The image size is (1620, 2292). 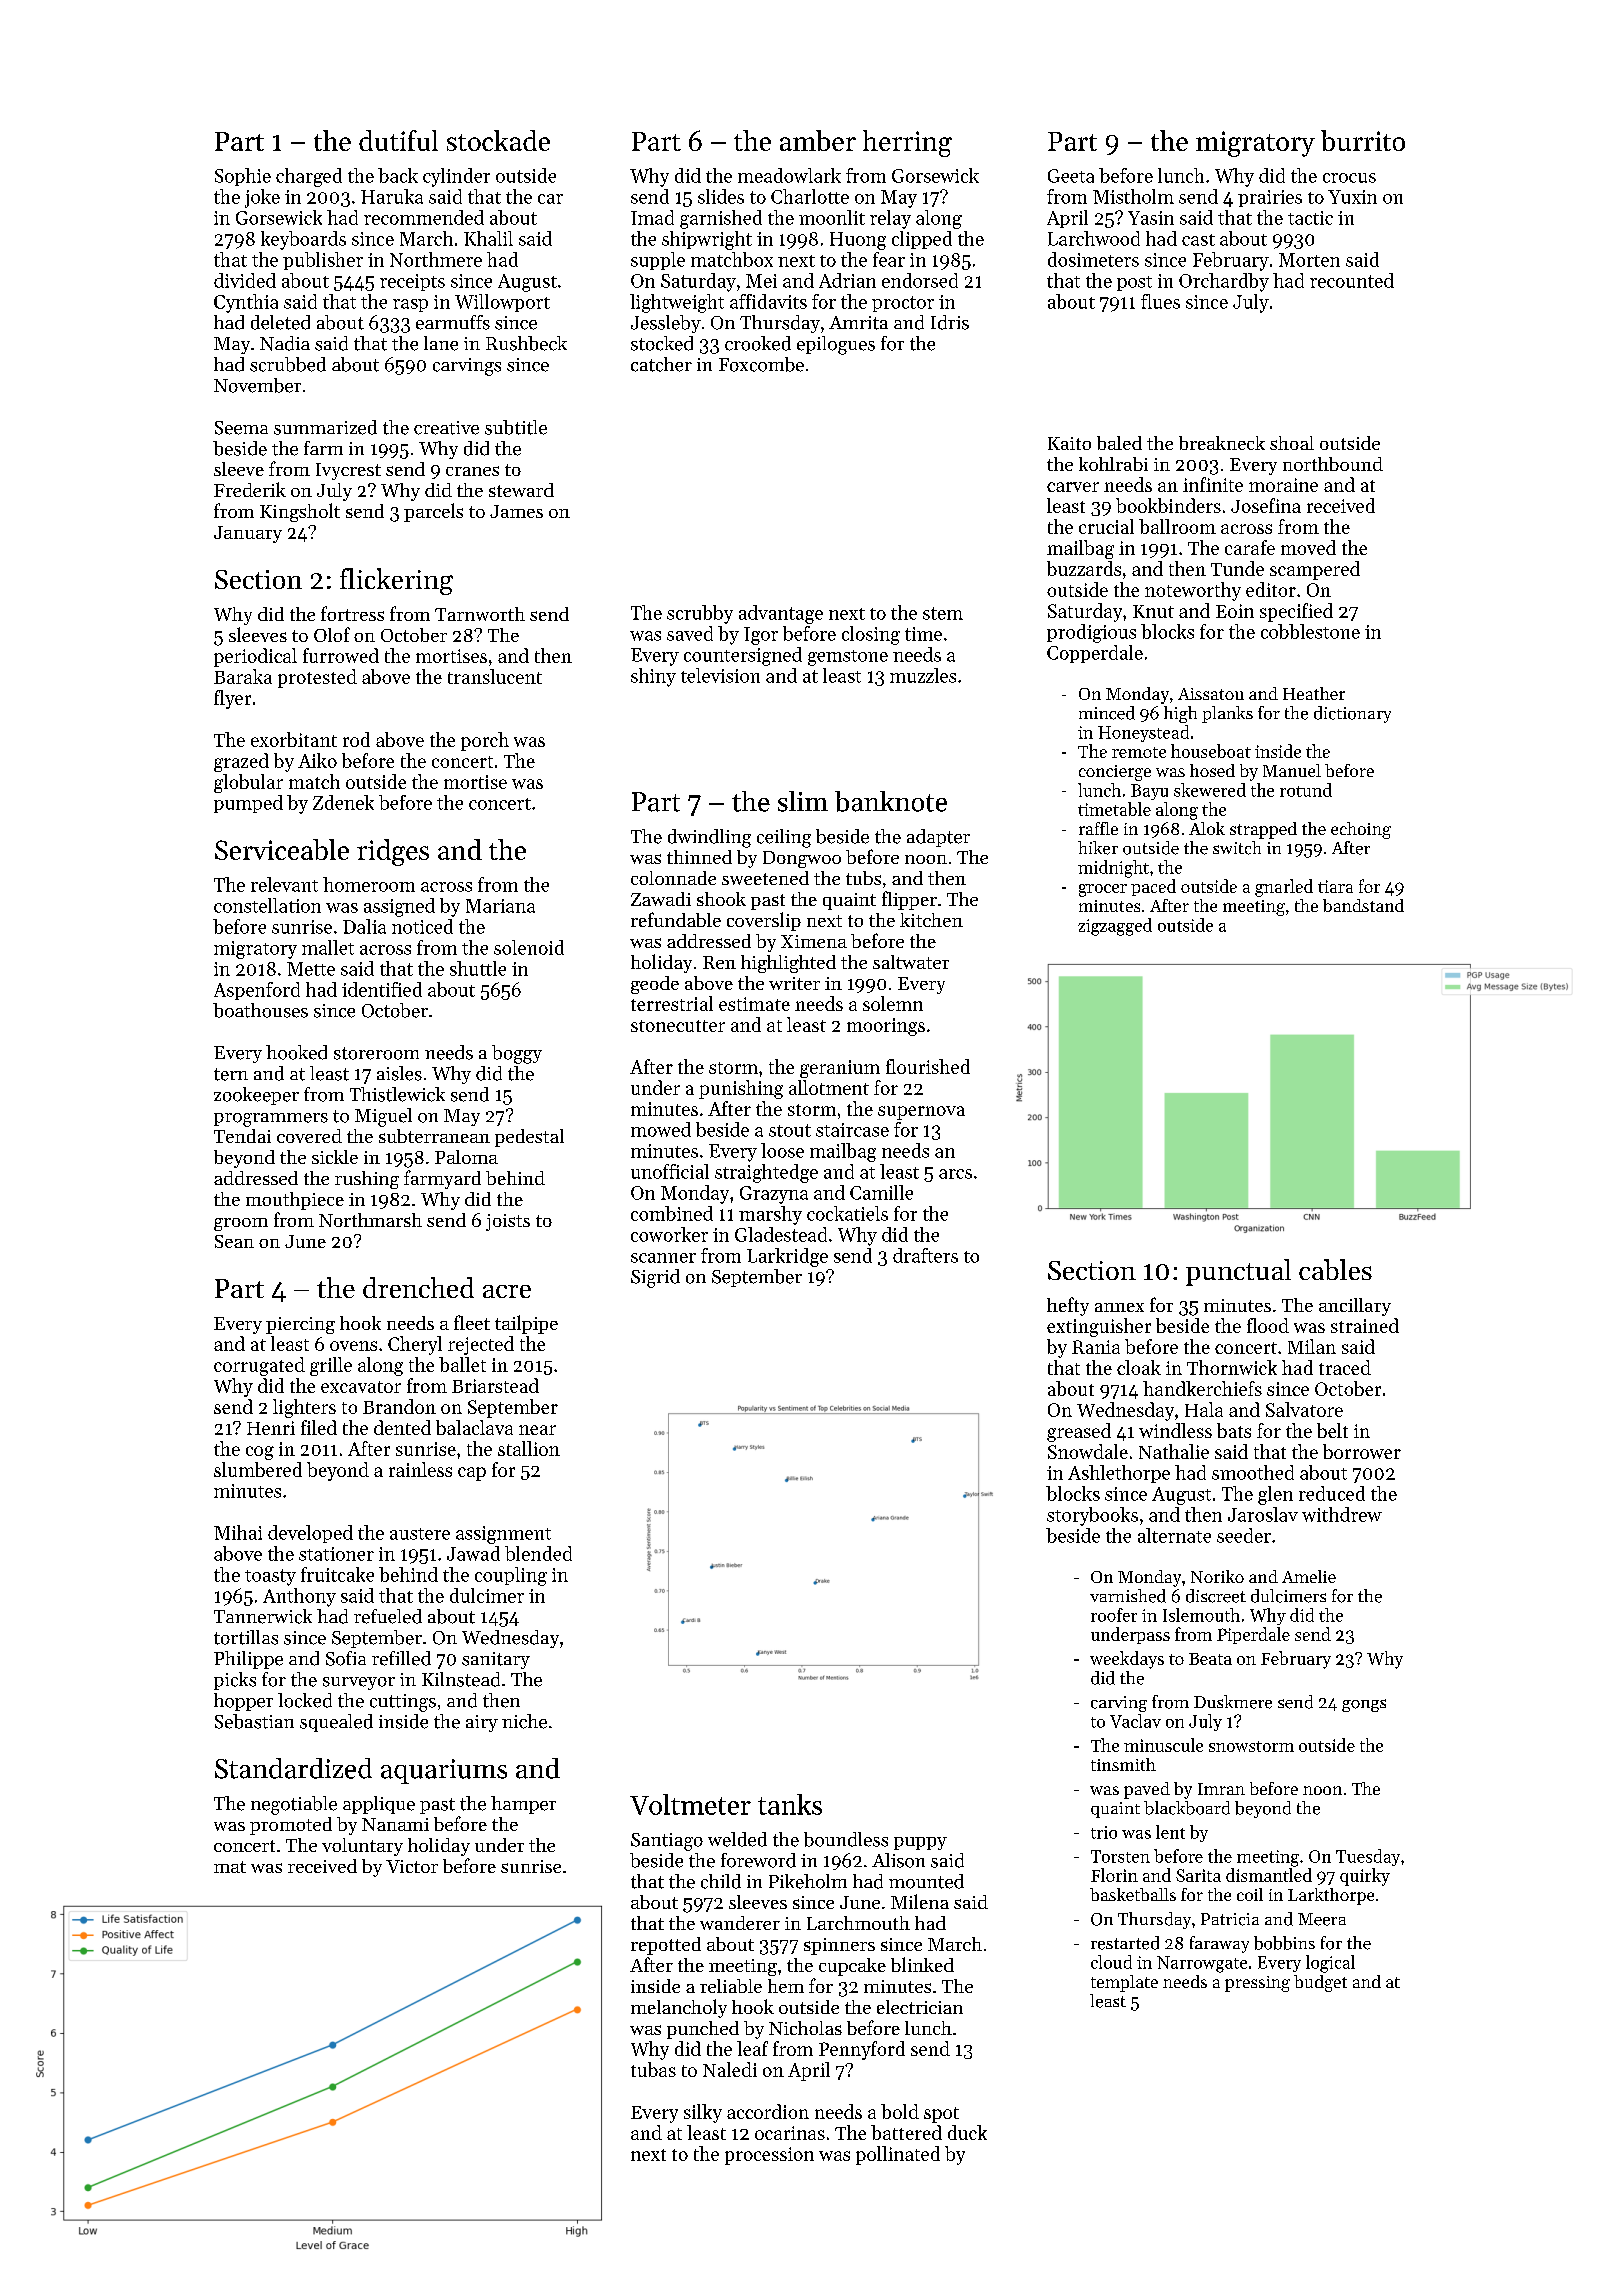 I want to click on garnished, so click(x=721, y=219).
